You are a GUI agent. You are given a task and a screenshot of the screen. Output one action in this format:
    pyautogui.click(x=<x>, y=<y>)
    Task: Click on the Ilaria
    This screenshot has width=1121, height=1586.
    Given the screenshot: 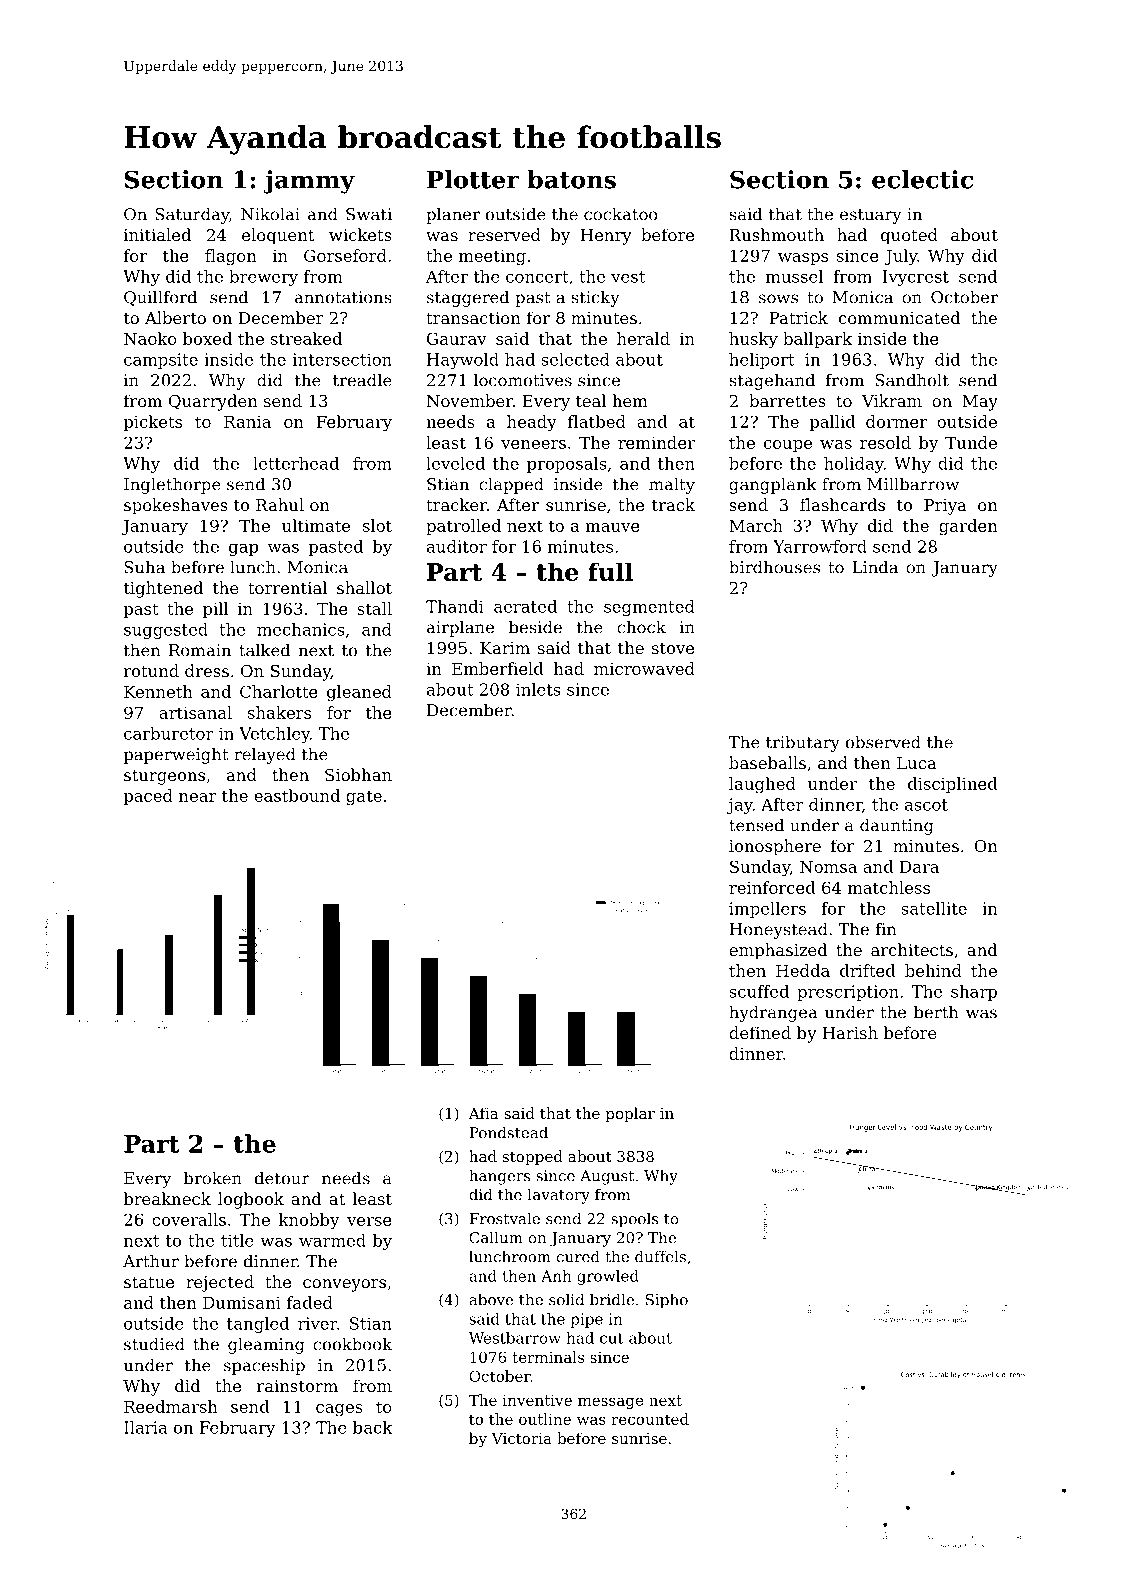 What is the action you would take?
    pyautogui.click(x=145, y=1427)
